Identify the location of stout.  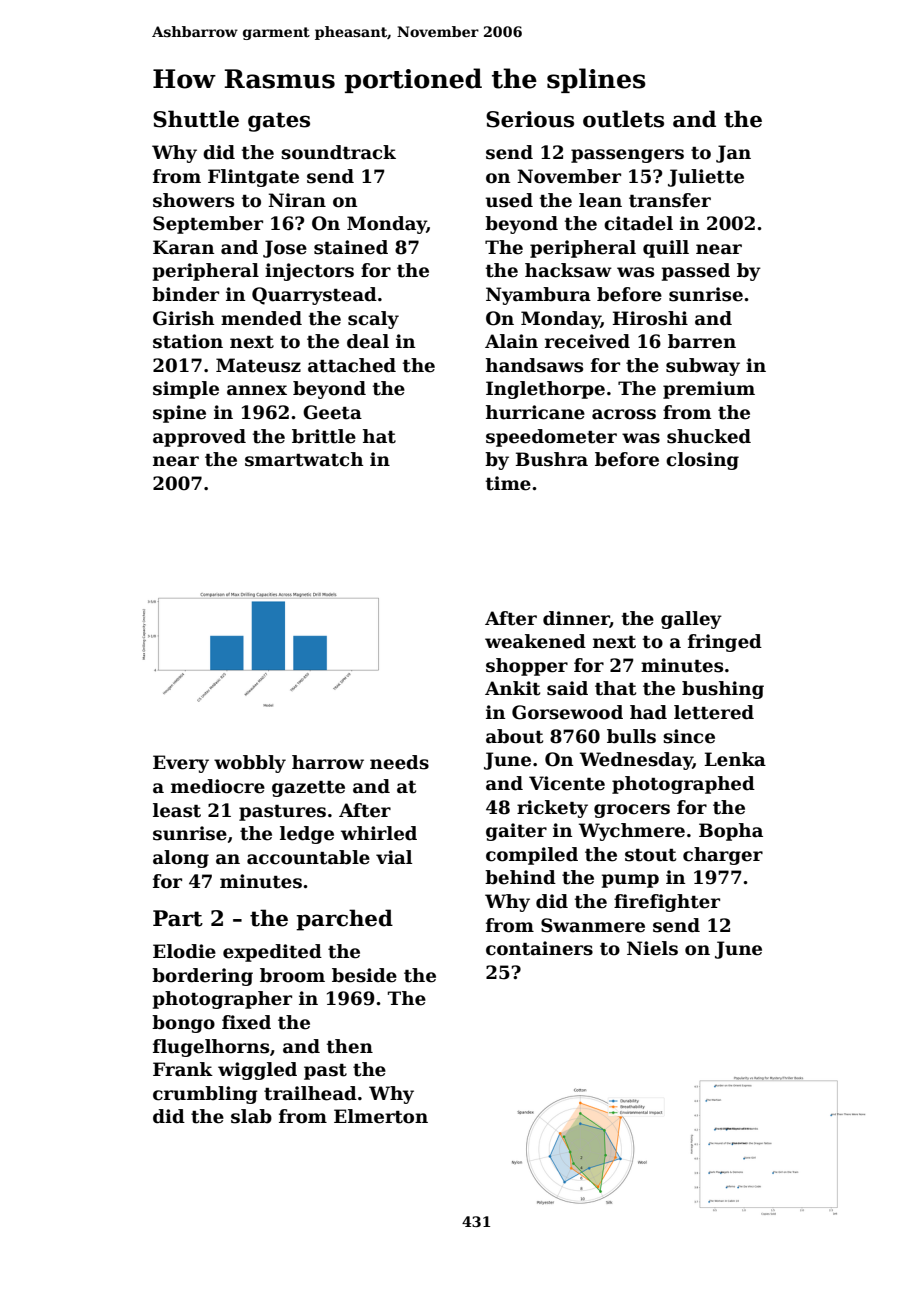
(650, 855).
